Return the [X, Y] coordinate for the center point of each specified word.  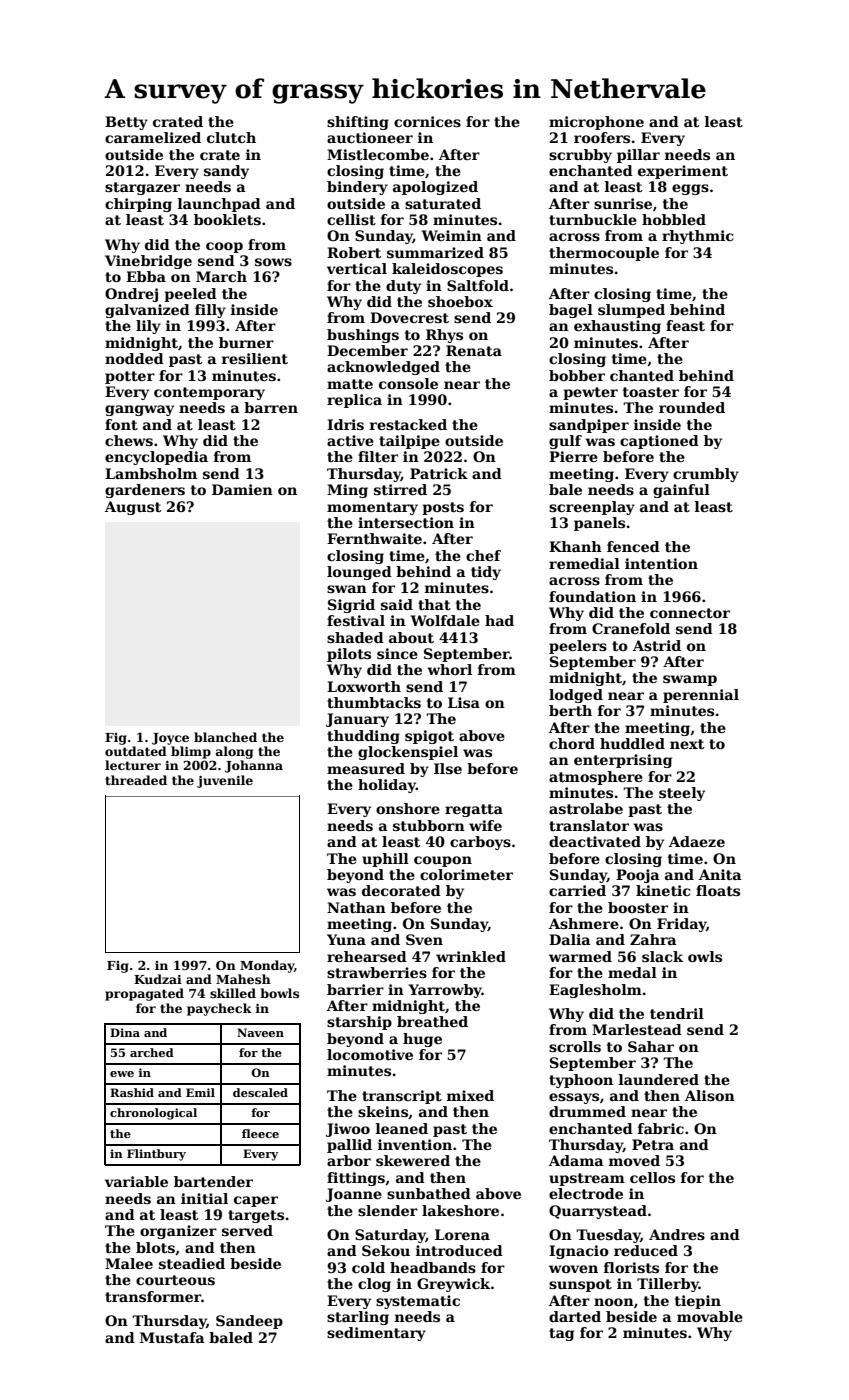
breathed [432, 1021]
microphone [596, 123]
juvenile [225, 781]
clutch [231, 137]
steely [682, 794]
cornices [427, 121]
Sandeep [249, 1322]
